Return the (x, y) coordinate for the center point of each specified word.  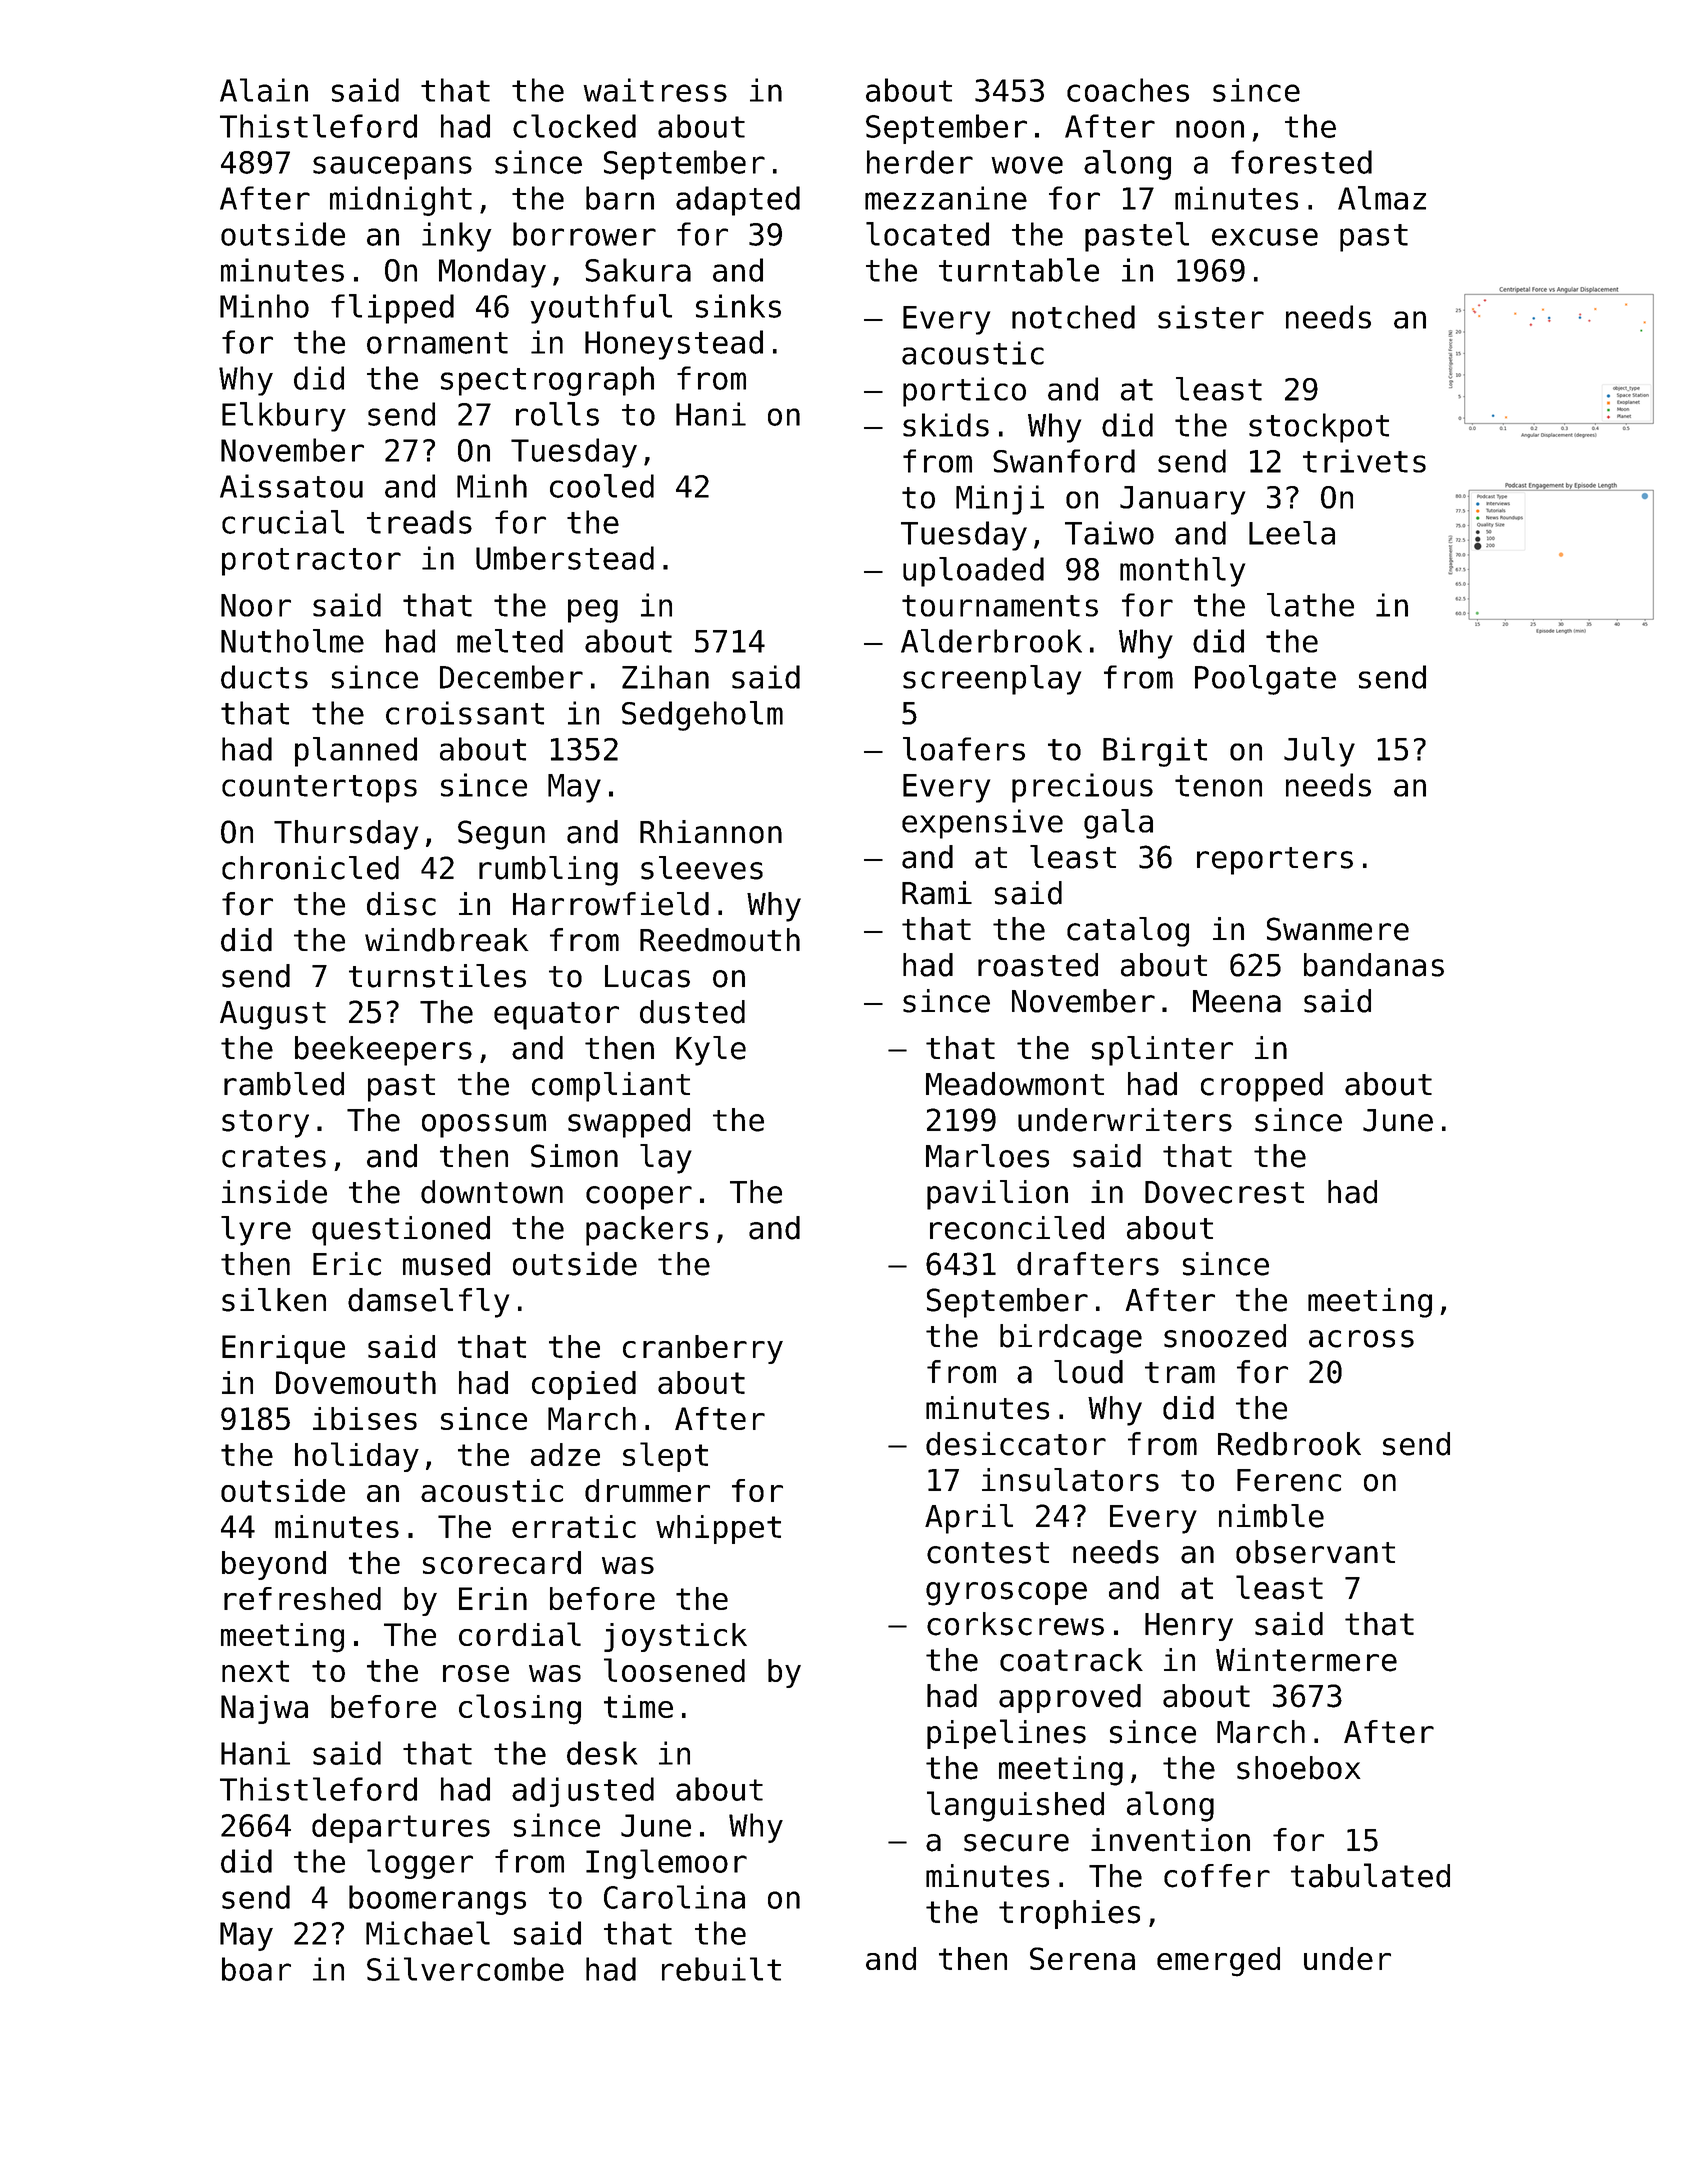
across (1361, 1339)
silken (274, 1300)
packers (647, 1231)
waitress (655, 90)
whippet (718, 1529)
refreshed (302, 1598)
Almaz (1382, 198)
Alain (264, 90)
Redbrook (1289, 1444)
